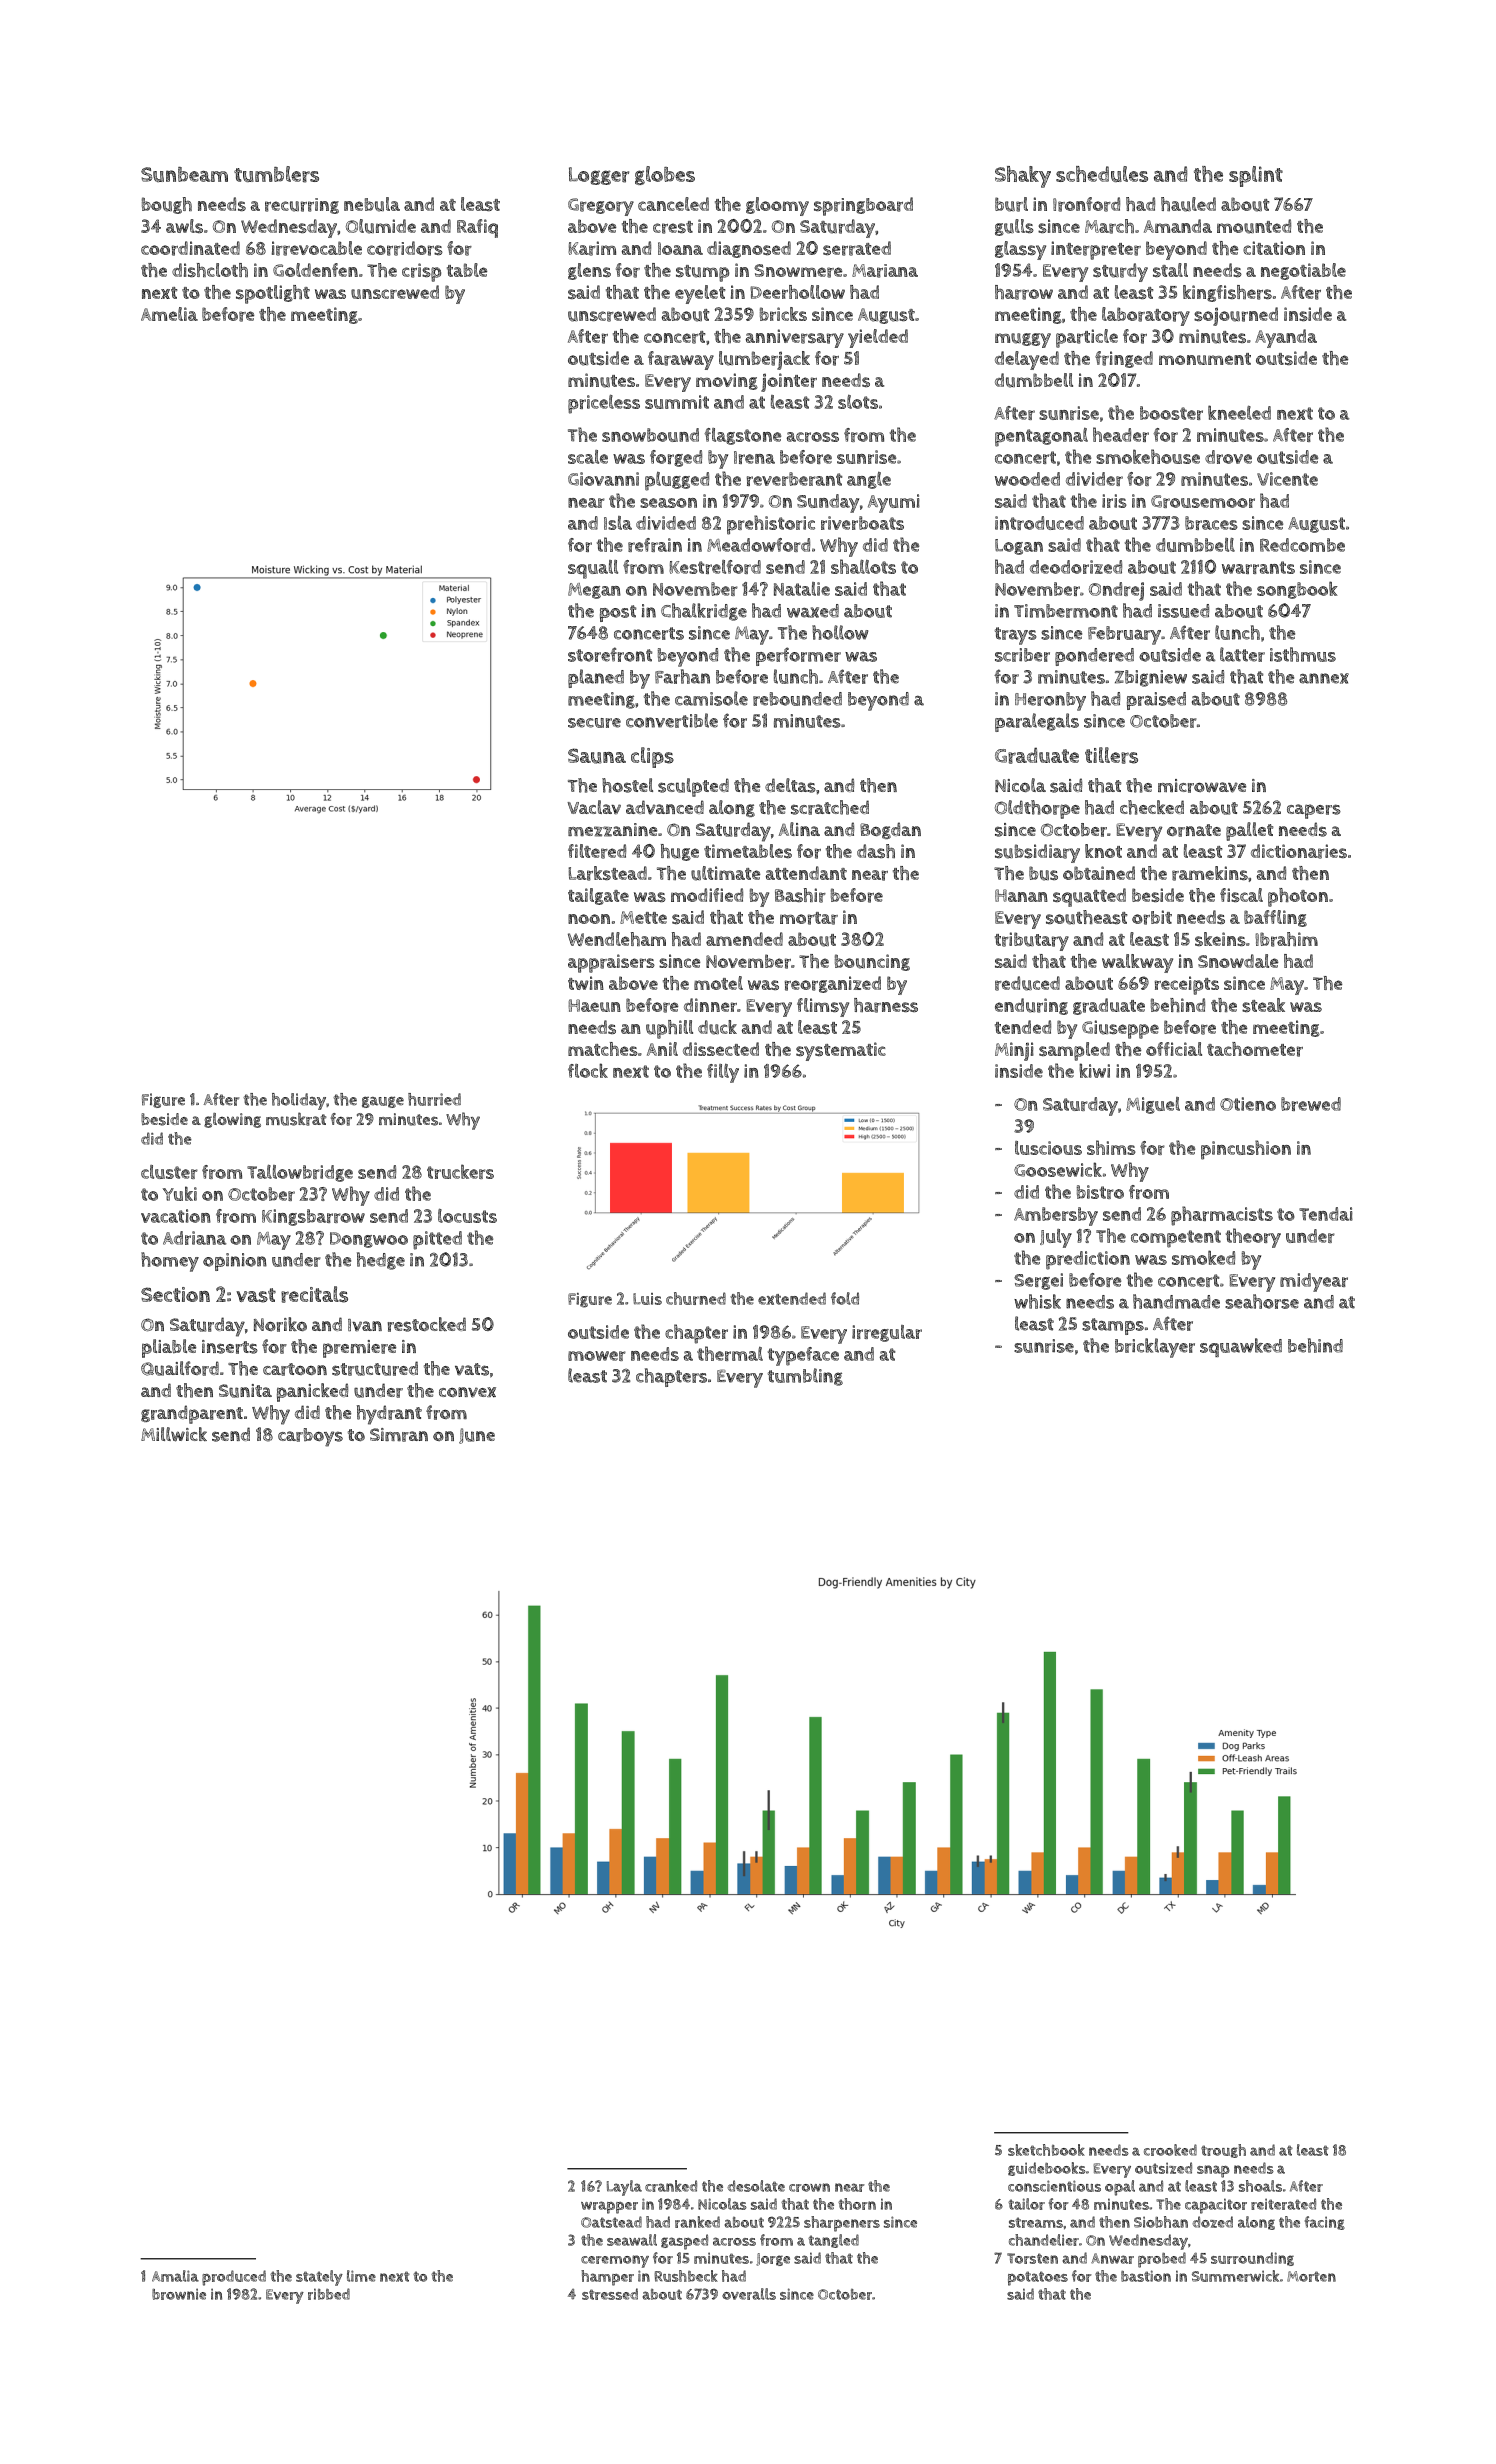 Image resolution: width=1496 pixels, height=2464 pixels. What do you see at coordinates (597, 1356) in the document?
I see `mower` at bounding box center [597, 1356].
